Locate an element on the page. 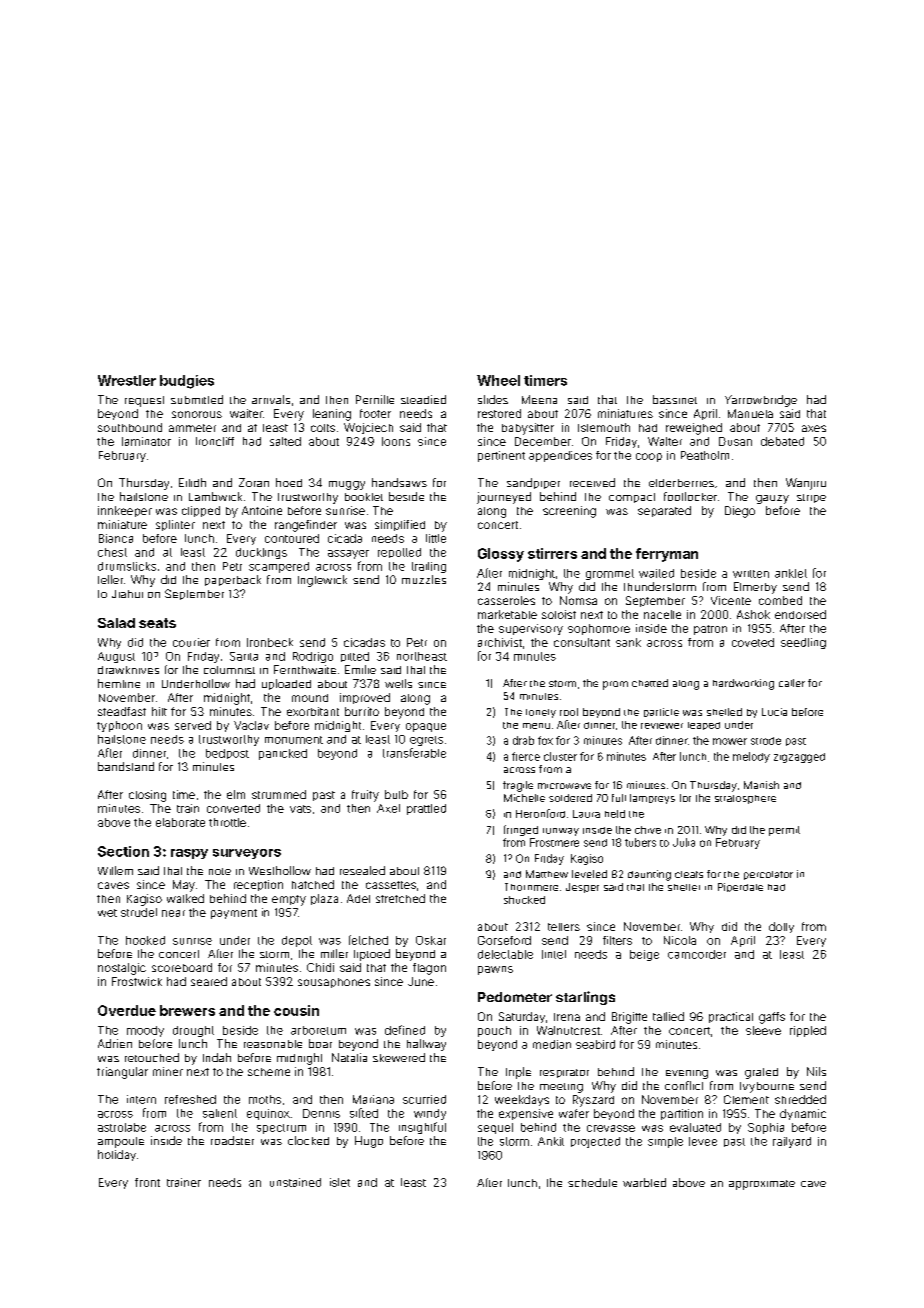 The width and height of the document is (924, 1308). handsaws is located at coordinates (399, 482).
